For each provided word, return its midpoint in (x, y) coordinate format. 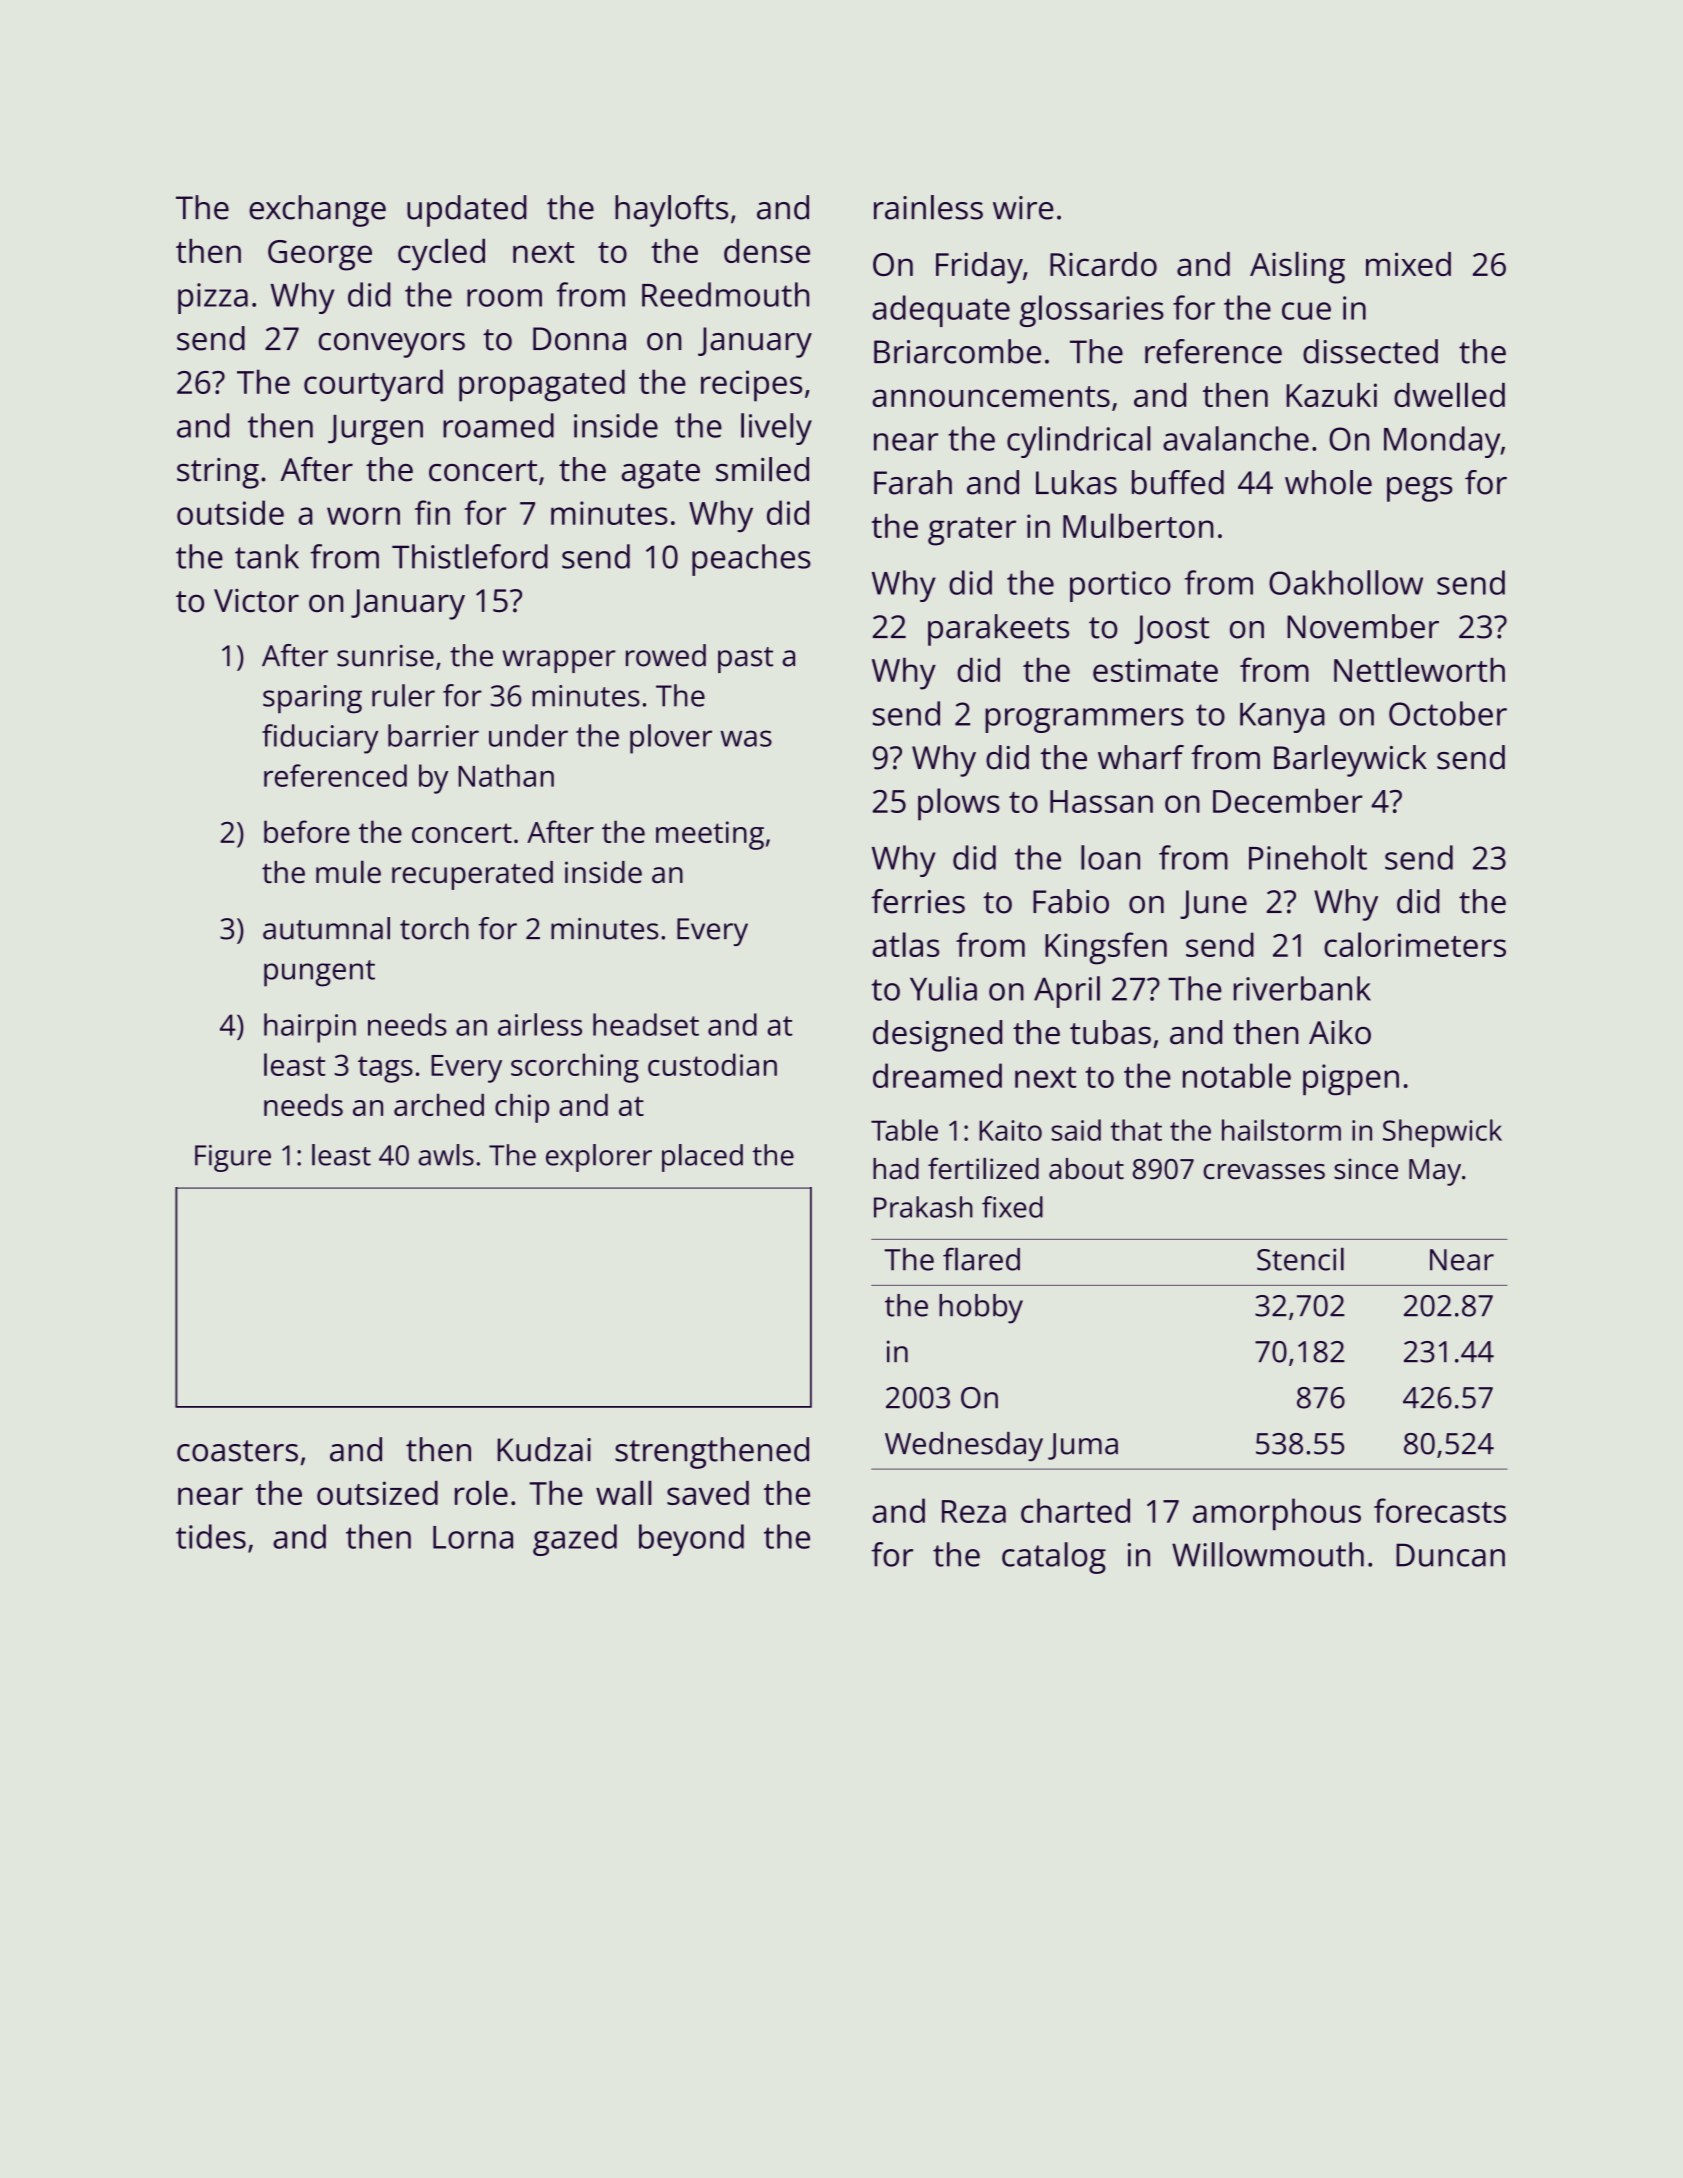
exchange (317, 211)
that (1136, 1130)
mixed (1408, 264)
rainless (928, 207)
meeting (710, 835)
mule (348, 872)
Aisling (1297, 267)
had (896, 1169)
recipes (751, 386)
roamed (498, 425)
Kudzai (544, 1449)
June (1213, 904)
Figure (233, 1158)
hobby (981, 1309)
